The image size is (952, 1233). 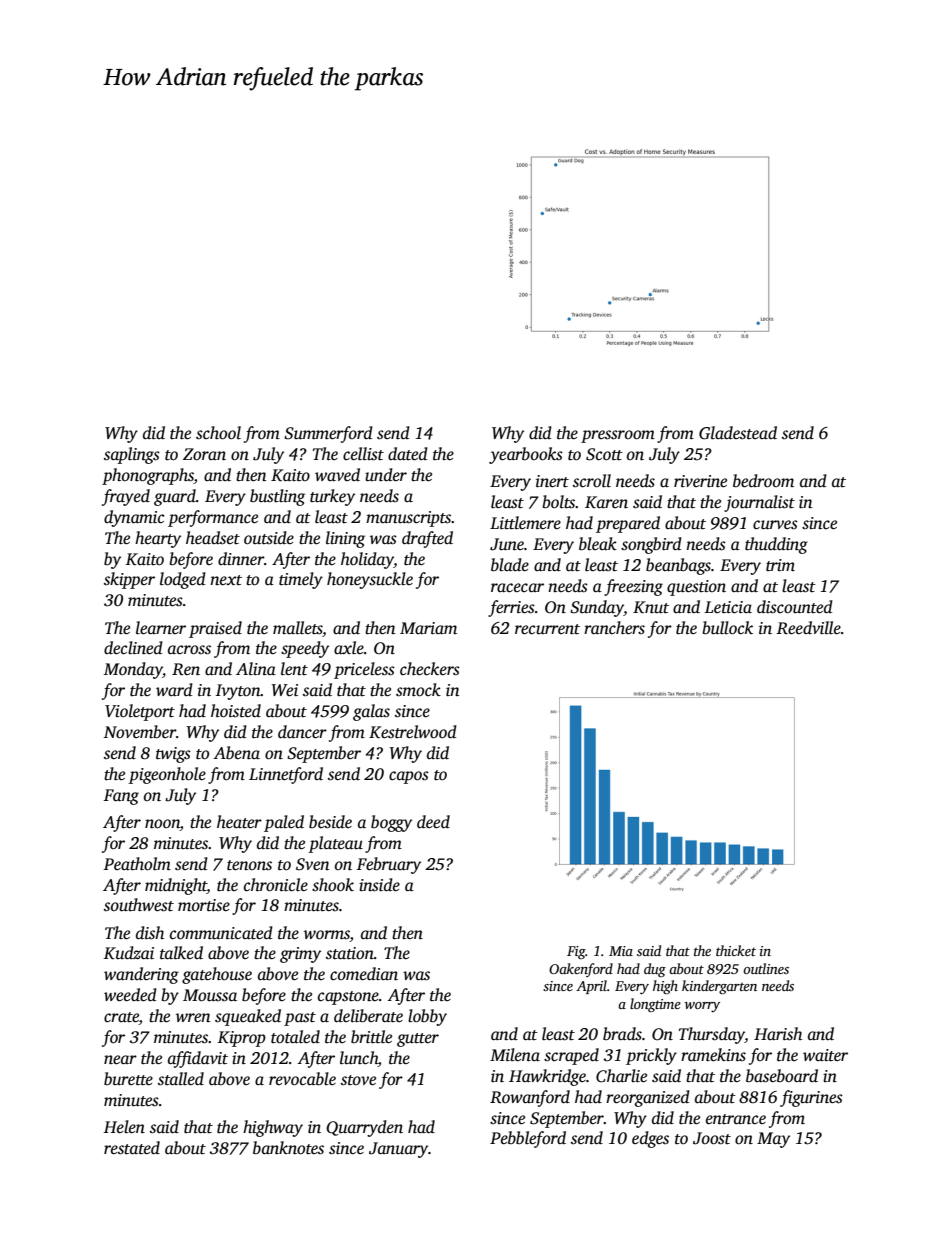 I want to click on smock, so click(x=418, y=690).
